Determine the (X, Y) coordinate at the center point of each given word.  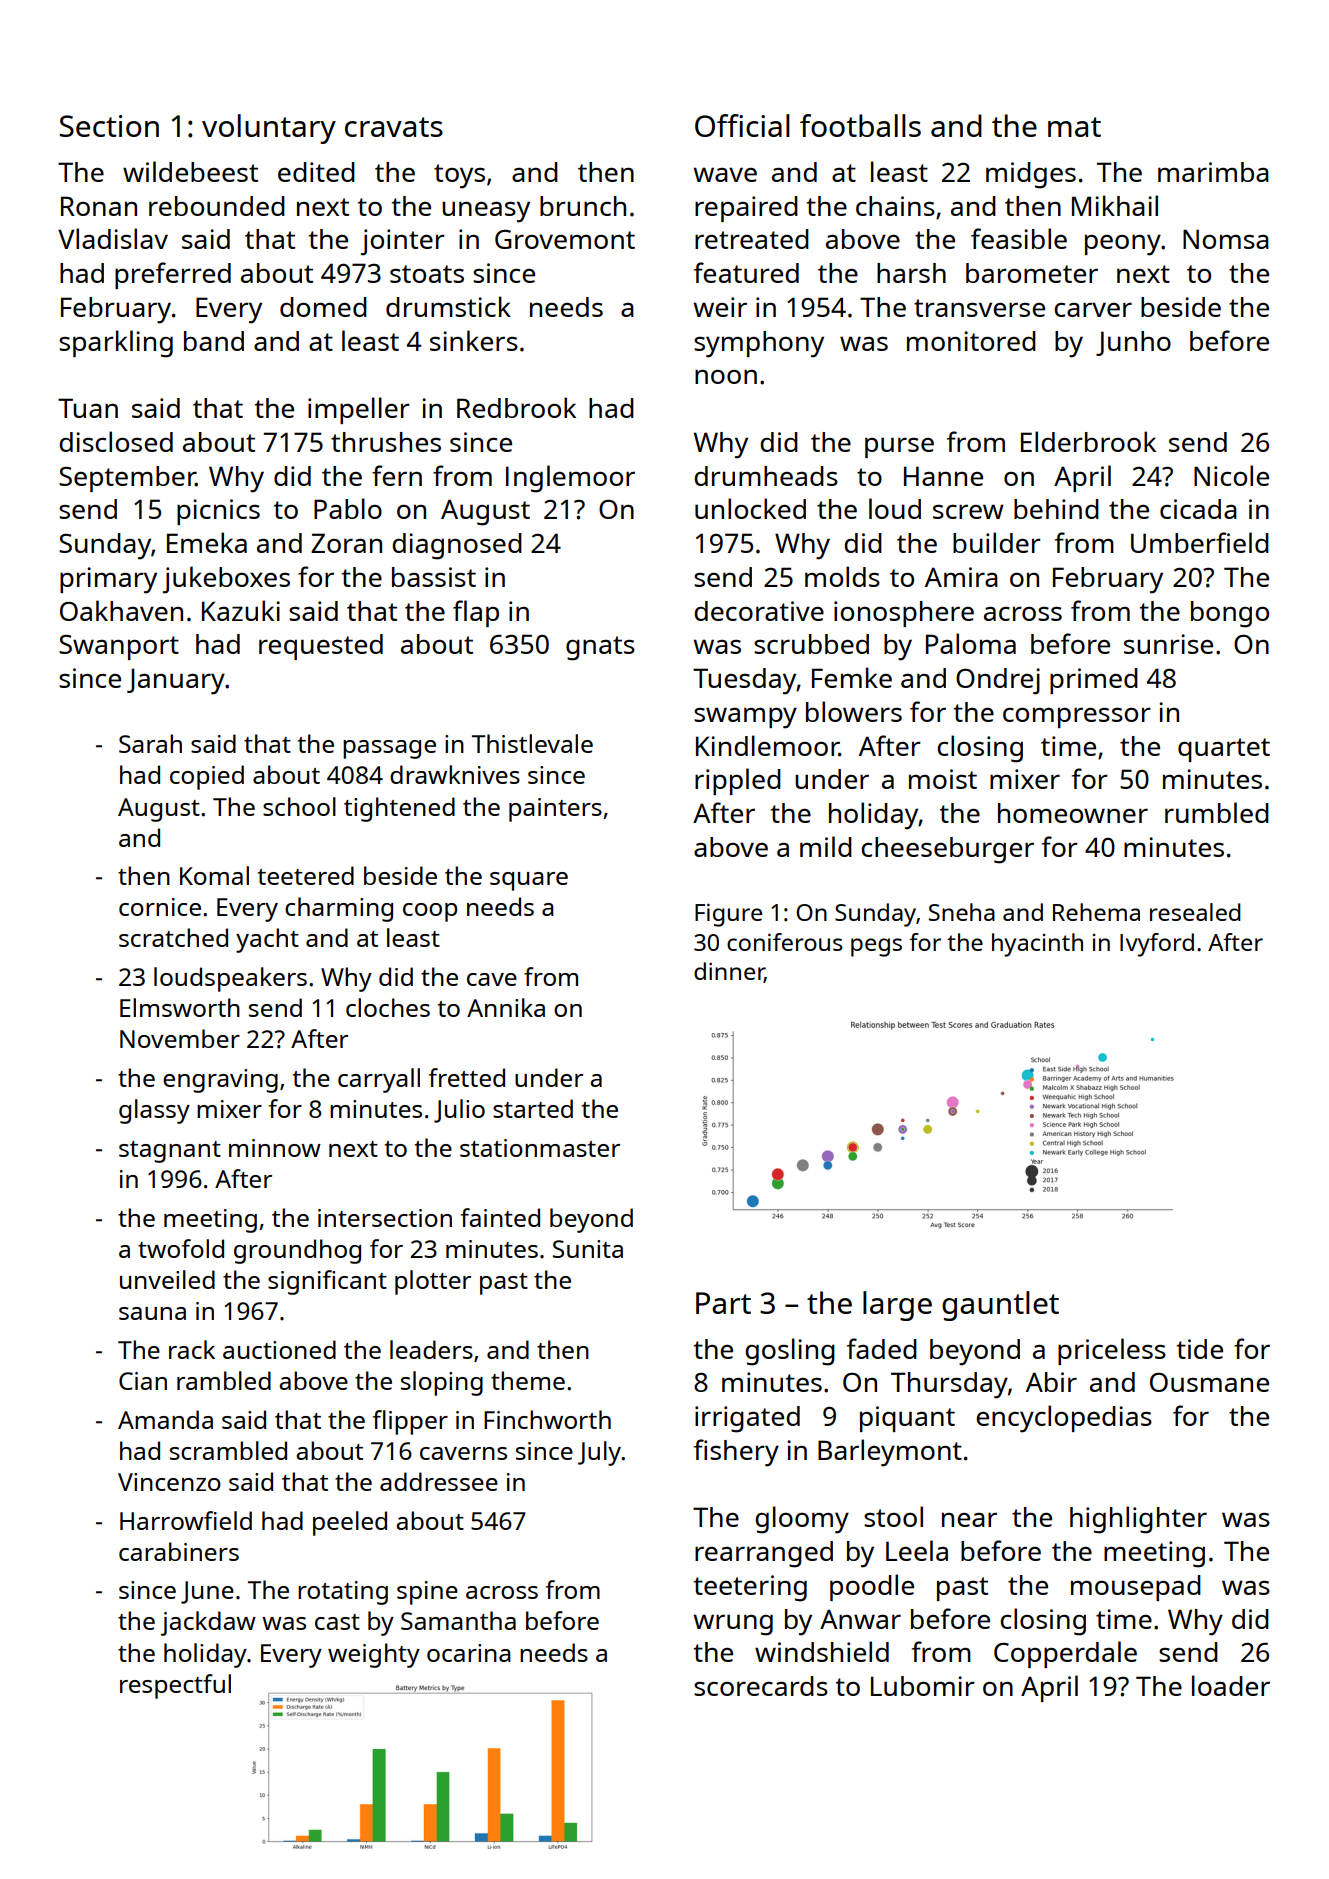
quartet (1224, 750)
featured (746, 272)
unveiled (167, 1279)
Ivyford (1157, 945)
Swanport (119, 647)
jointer (403, 242)
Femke (852, 677)
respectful (175, 1686)
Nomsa (1226, 239)
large (897, 1306)
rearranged (764, 1554)
